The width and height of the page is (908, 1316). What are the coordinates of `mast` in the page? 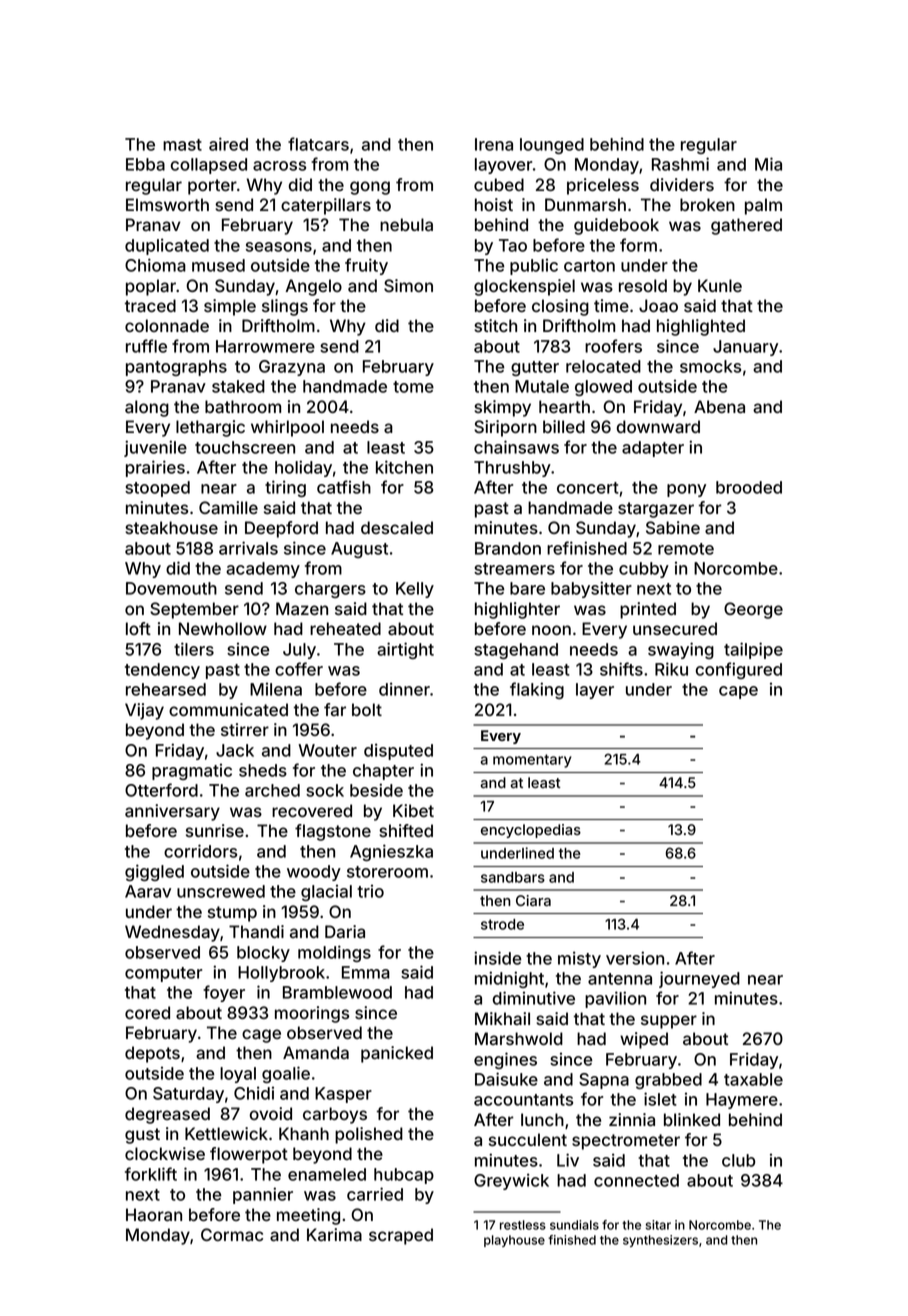 It's located at (182, 145).
